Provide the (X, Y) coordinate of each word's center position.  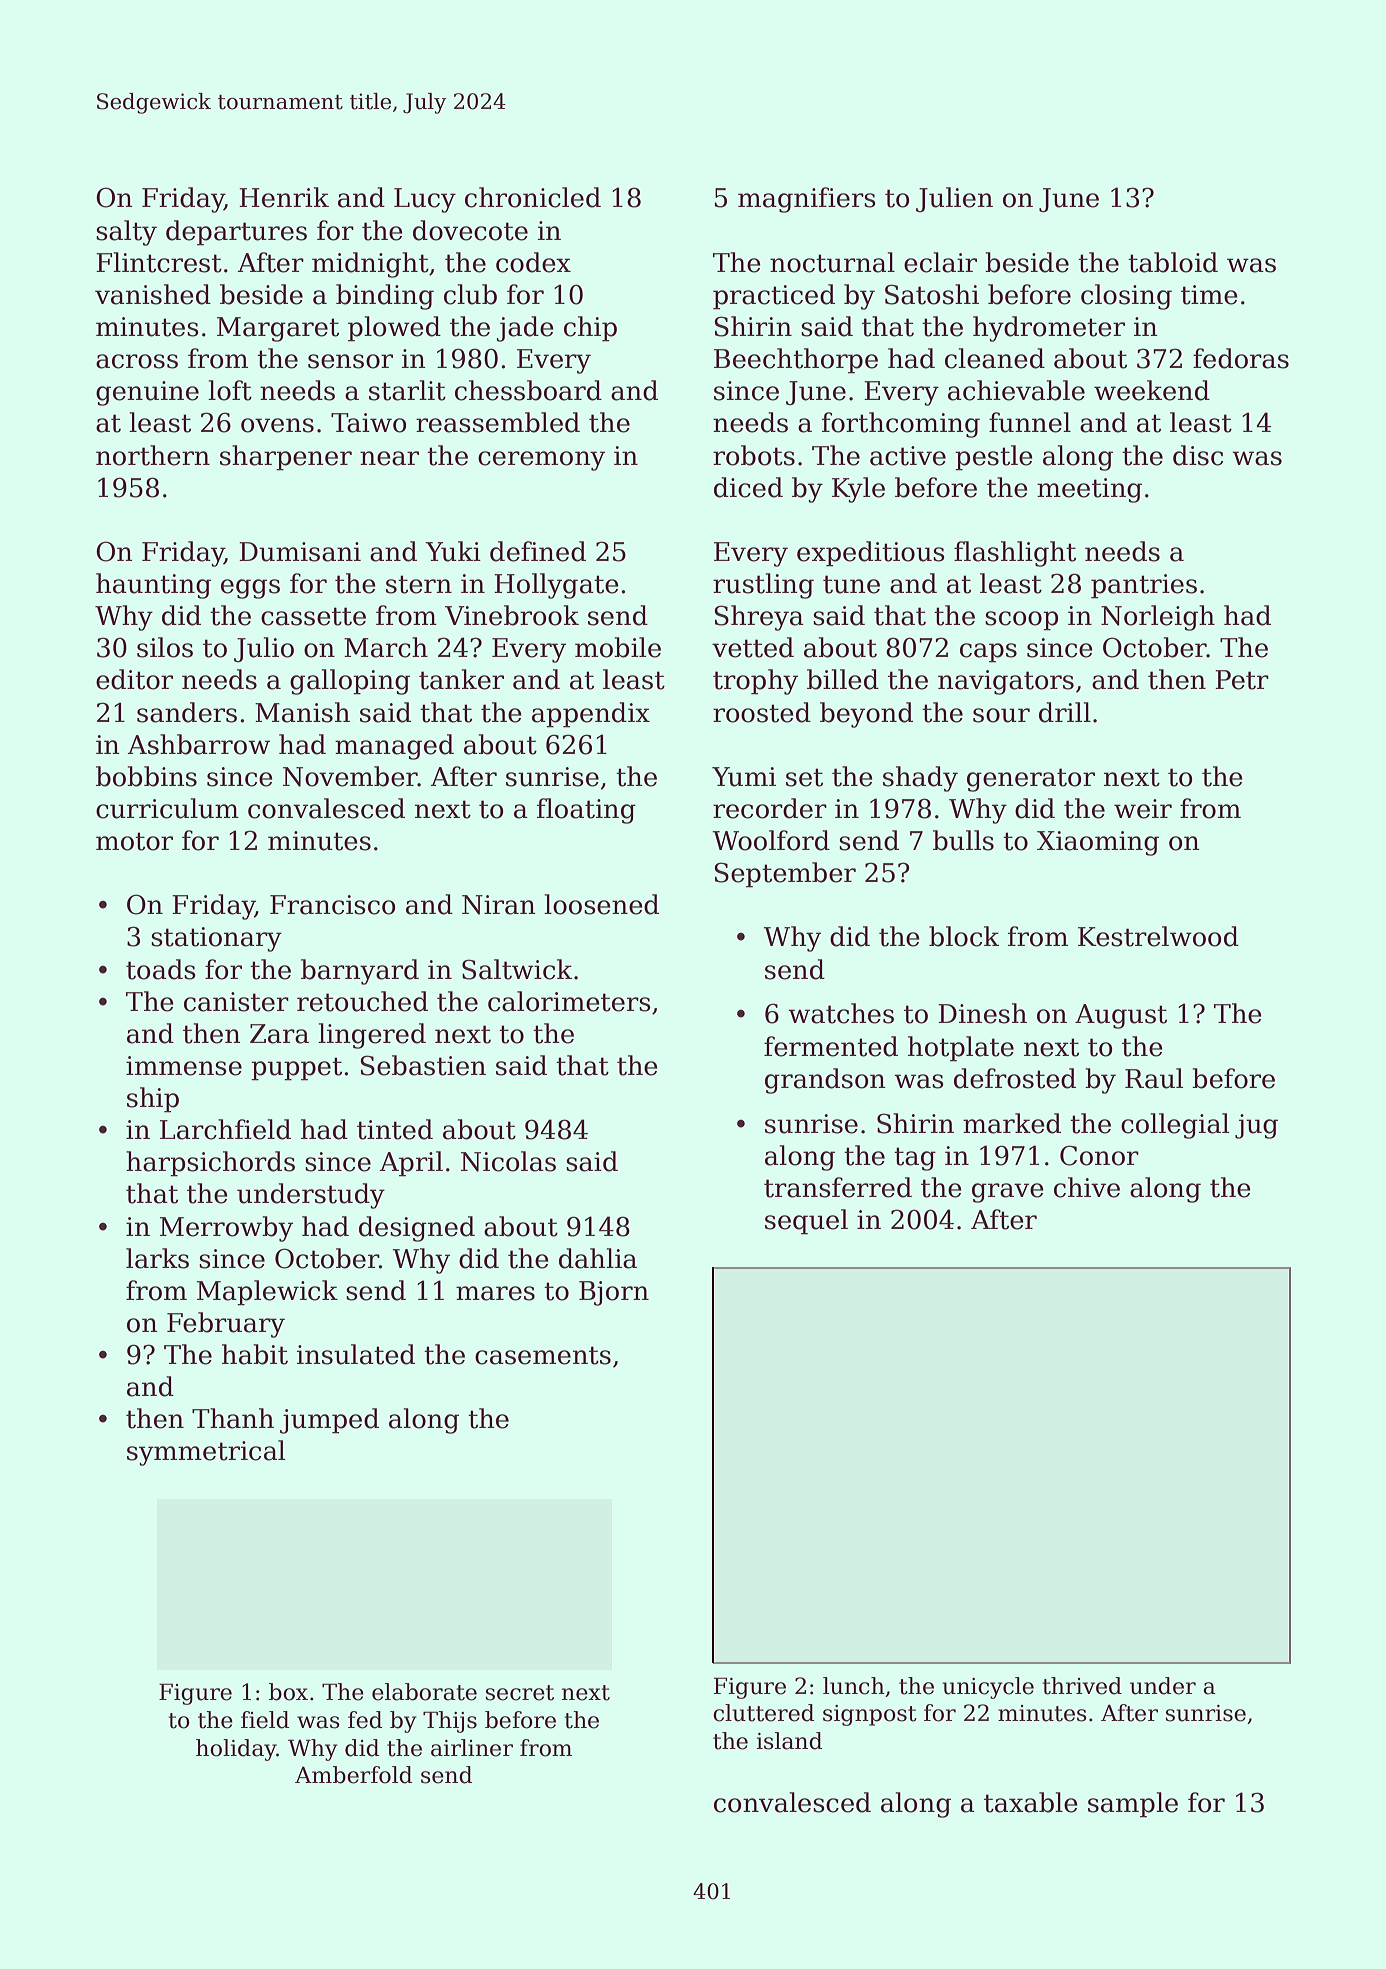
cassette (313, 616)
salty (126, 233)
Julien (954, 199)
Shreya (759, 618)
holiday (236, 1750)
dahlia (598, 1258)
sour (1001, 715)
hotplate (961, 1049)
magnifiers (807, 200)
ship (153, 1100)
